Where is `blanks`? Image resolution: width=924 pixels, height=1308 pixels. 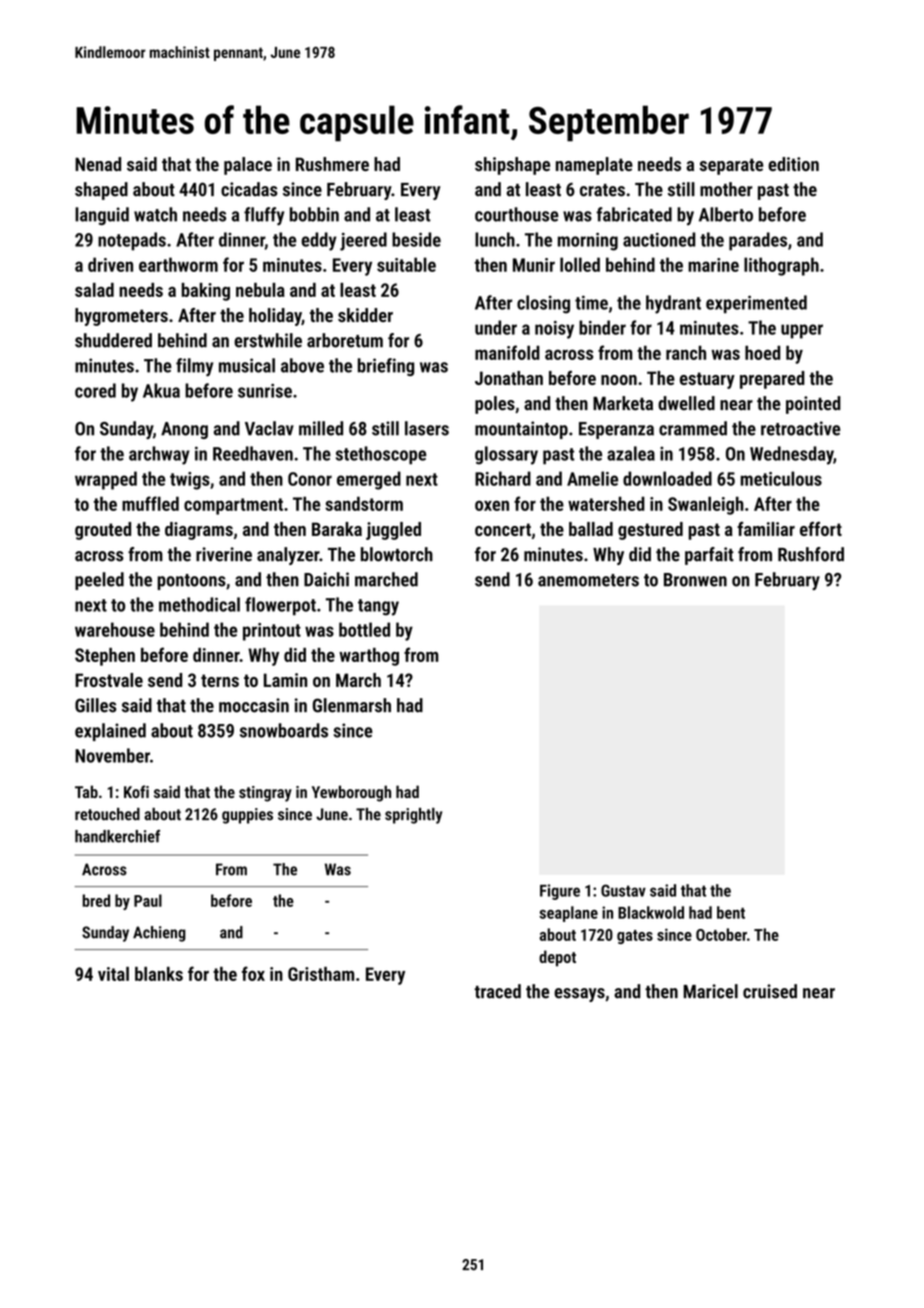
blanks is located at coordinates (159, 974).
